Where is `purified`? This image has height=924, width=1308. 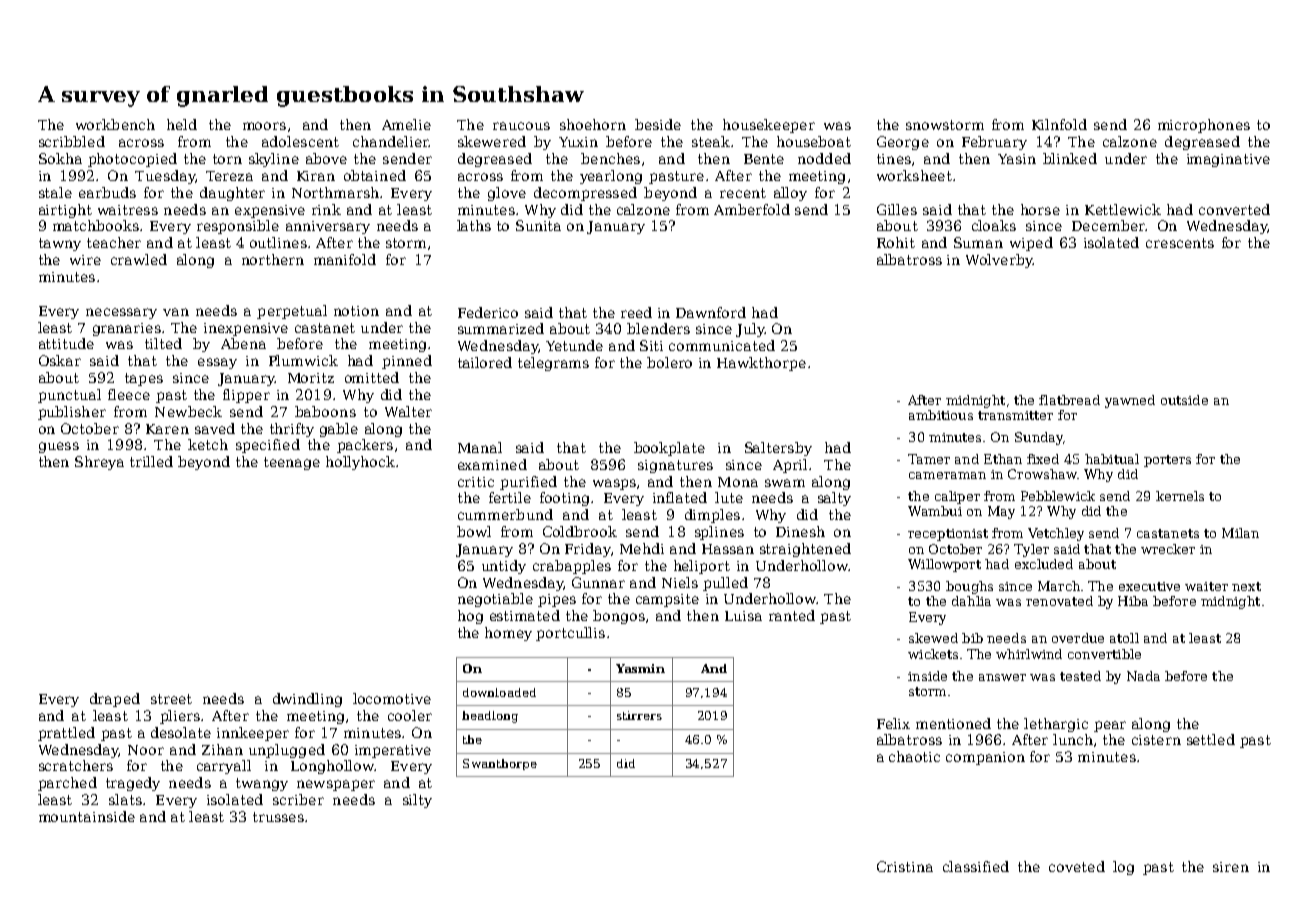
purified is located at coordinates (528, 483).
